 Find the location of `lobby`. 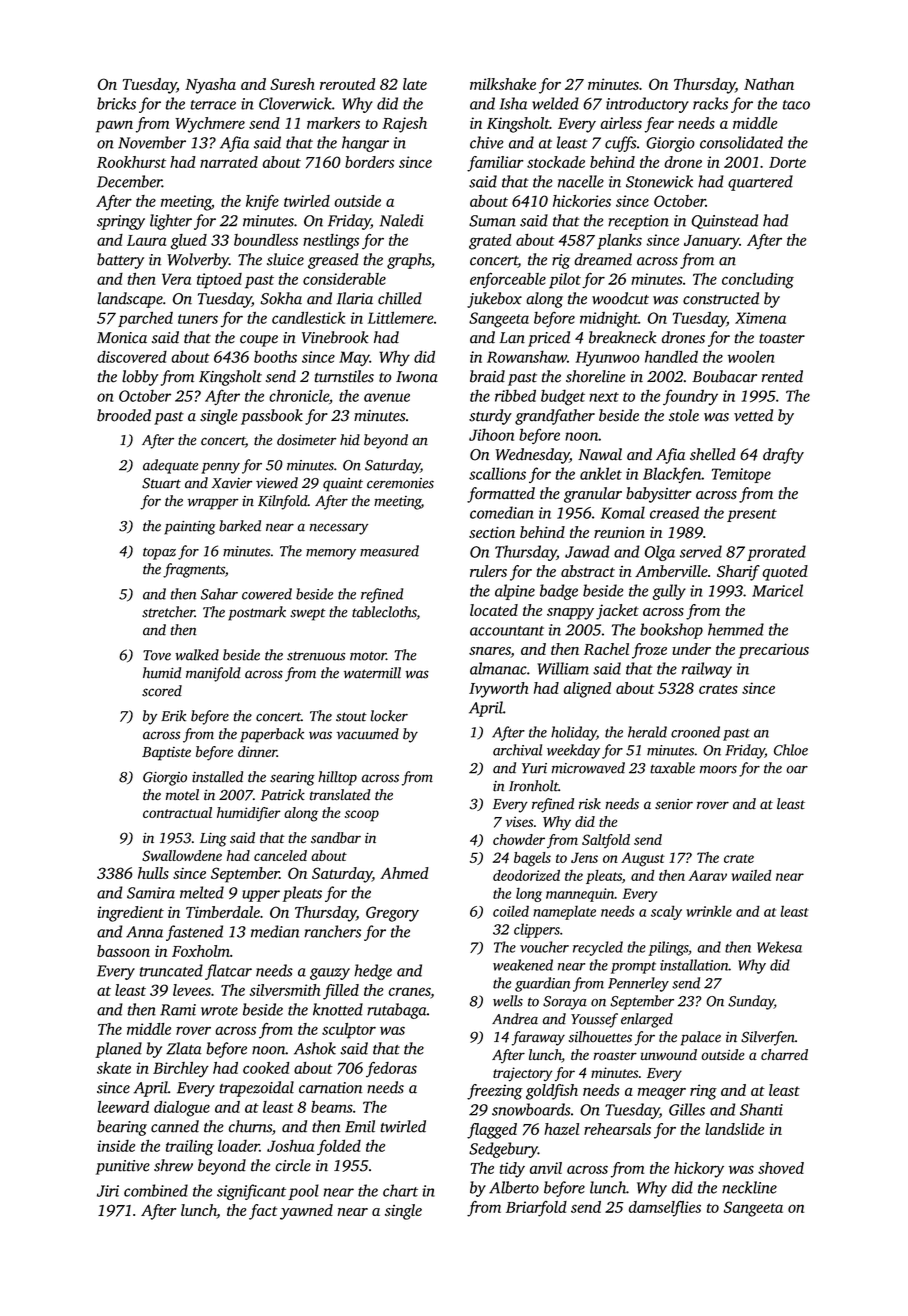

lobby is located at coordinates (140, 378).
